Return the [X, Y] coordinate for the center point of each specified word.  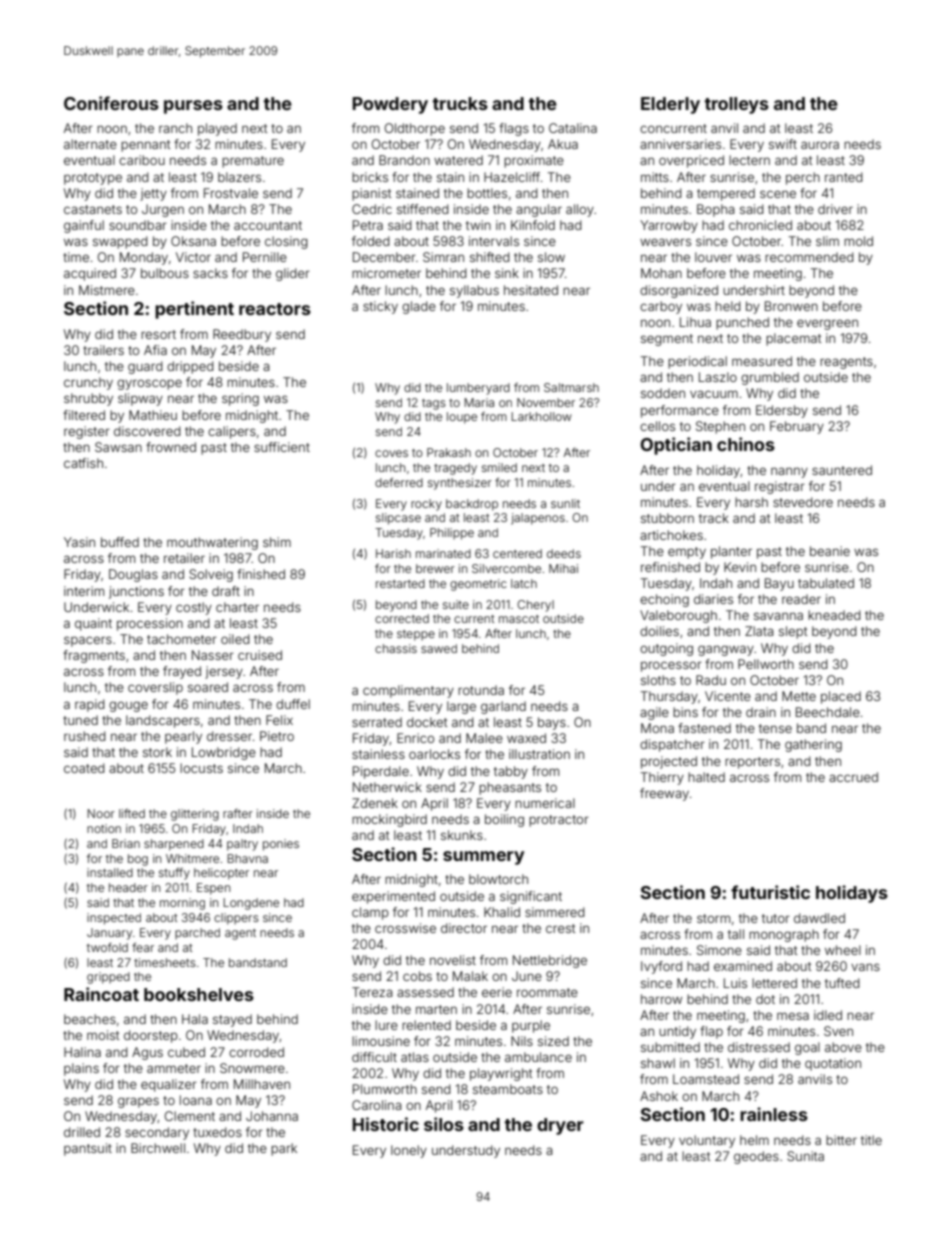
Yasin [79, 542]
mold [858, 241]
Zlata [759, 631]
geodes [756, 1157]
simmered [555, 912]
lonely [409, 1151]
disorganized [679, 291]
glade [419, 307]
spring [240, 399]
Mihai [563, 568]
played [217, 129]
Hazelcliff [512, 177]
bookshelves [199, 994]
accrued [853, 777]
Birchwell [158, 1148]
